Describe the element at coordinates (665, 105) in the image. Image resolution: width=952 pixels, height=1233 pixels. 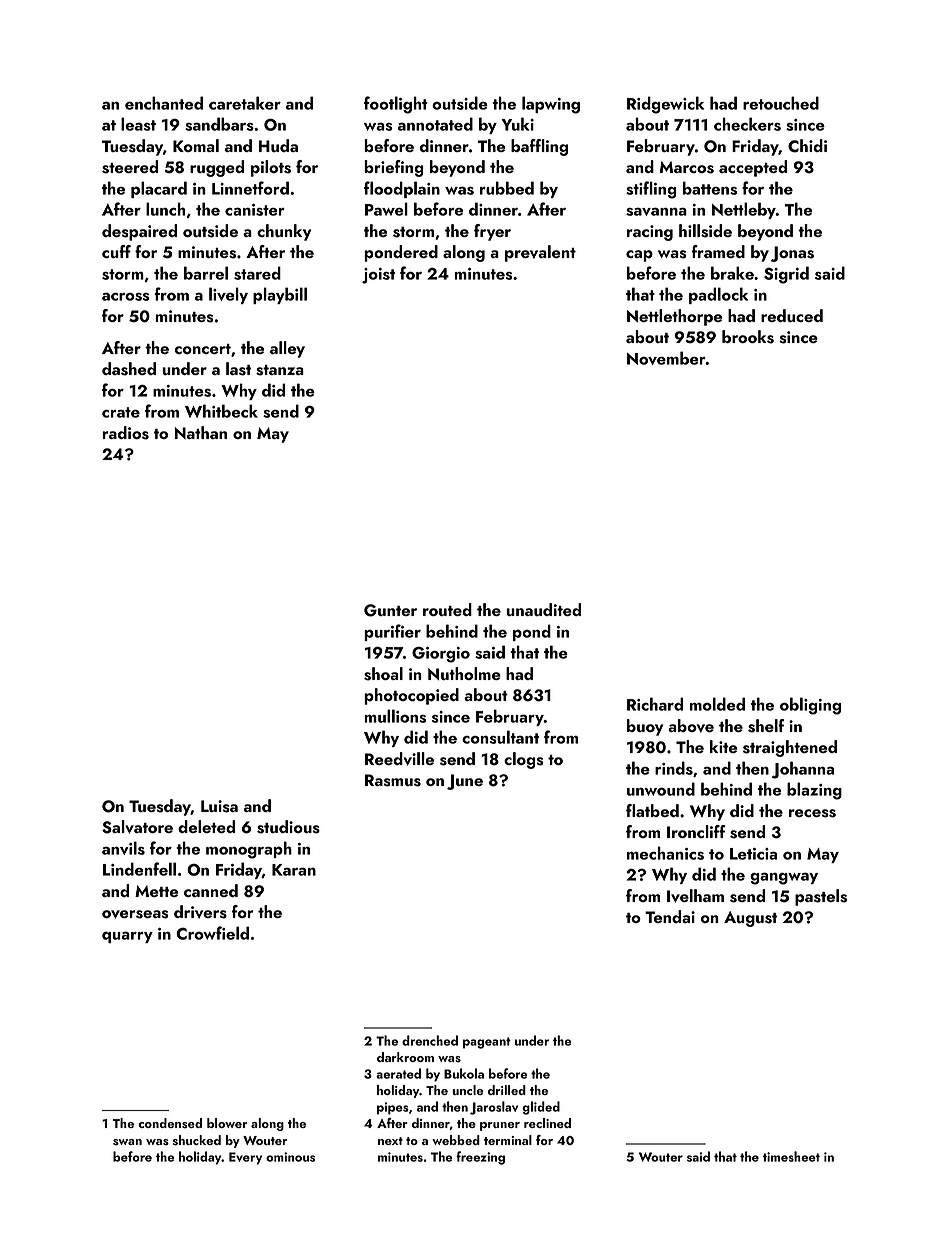
I see `Ridgewick` at that location.
